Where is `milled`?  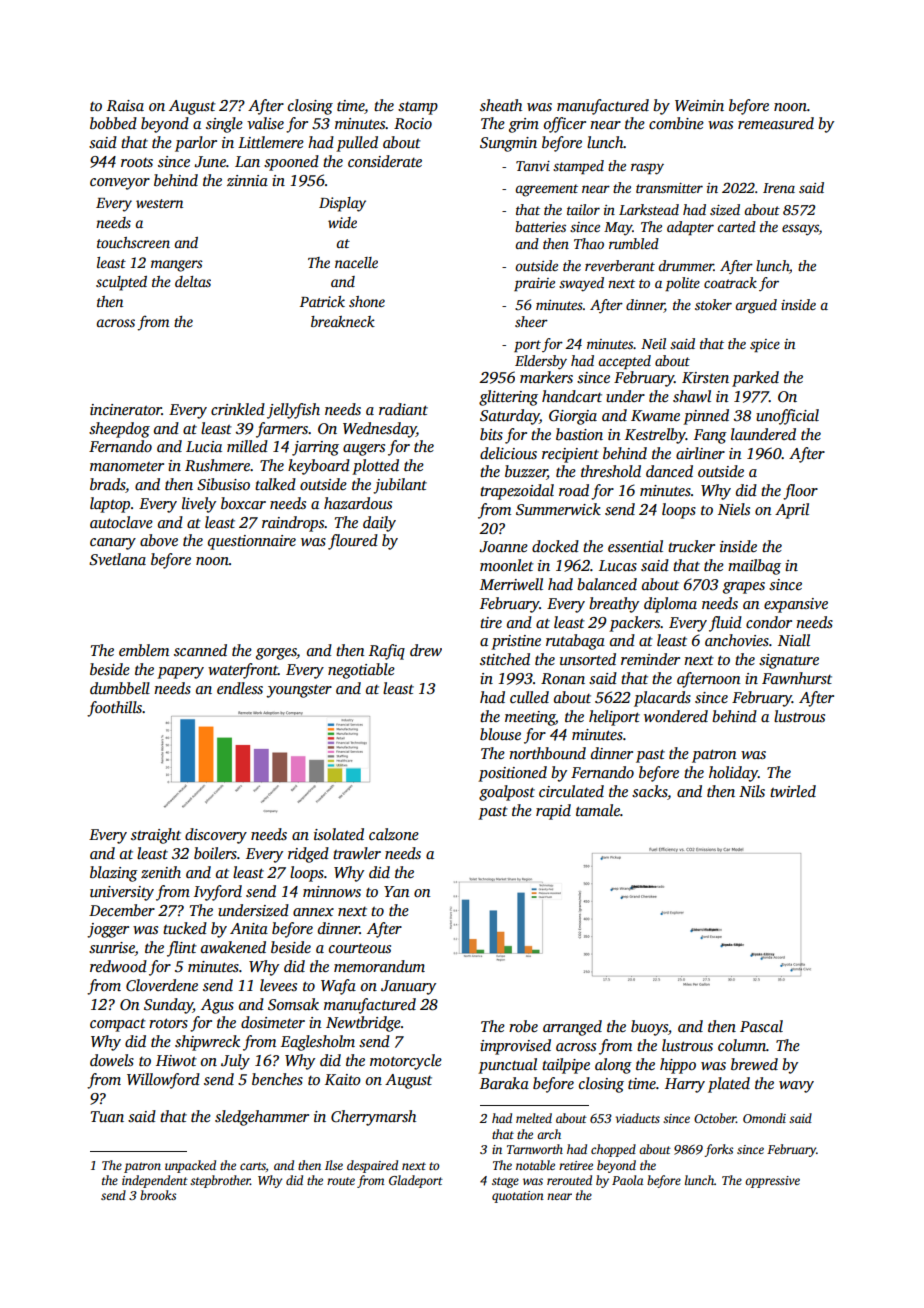 milled is located at coordinates (247, 446).
